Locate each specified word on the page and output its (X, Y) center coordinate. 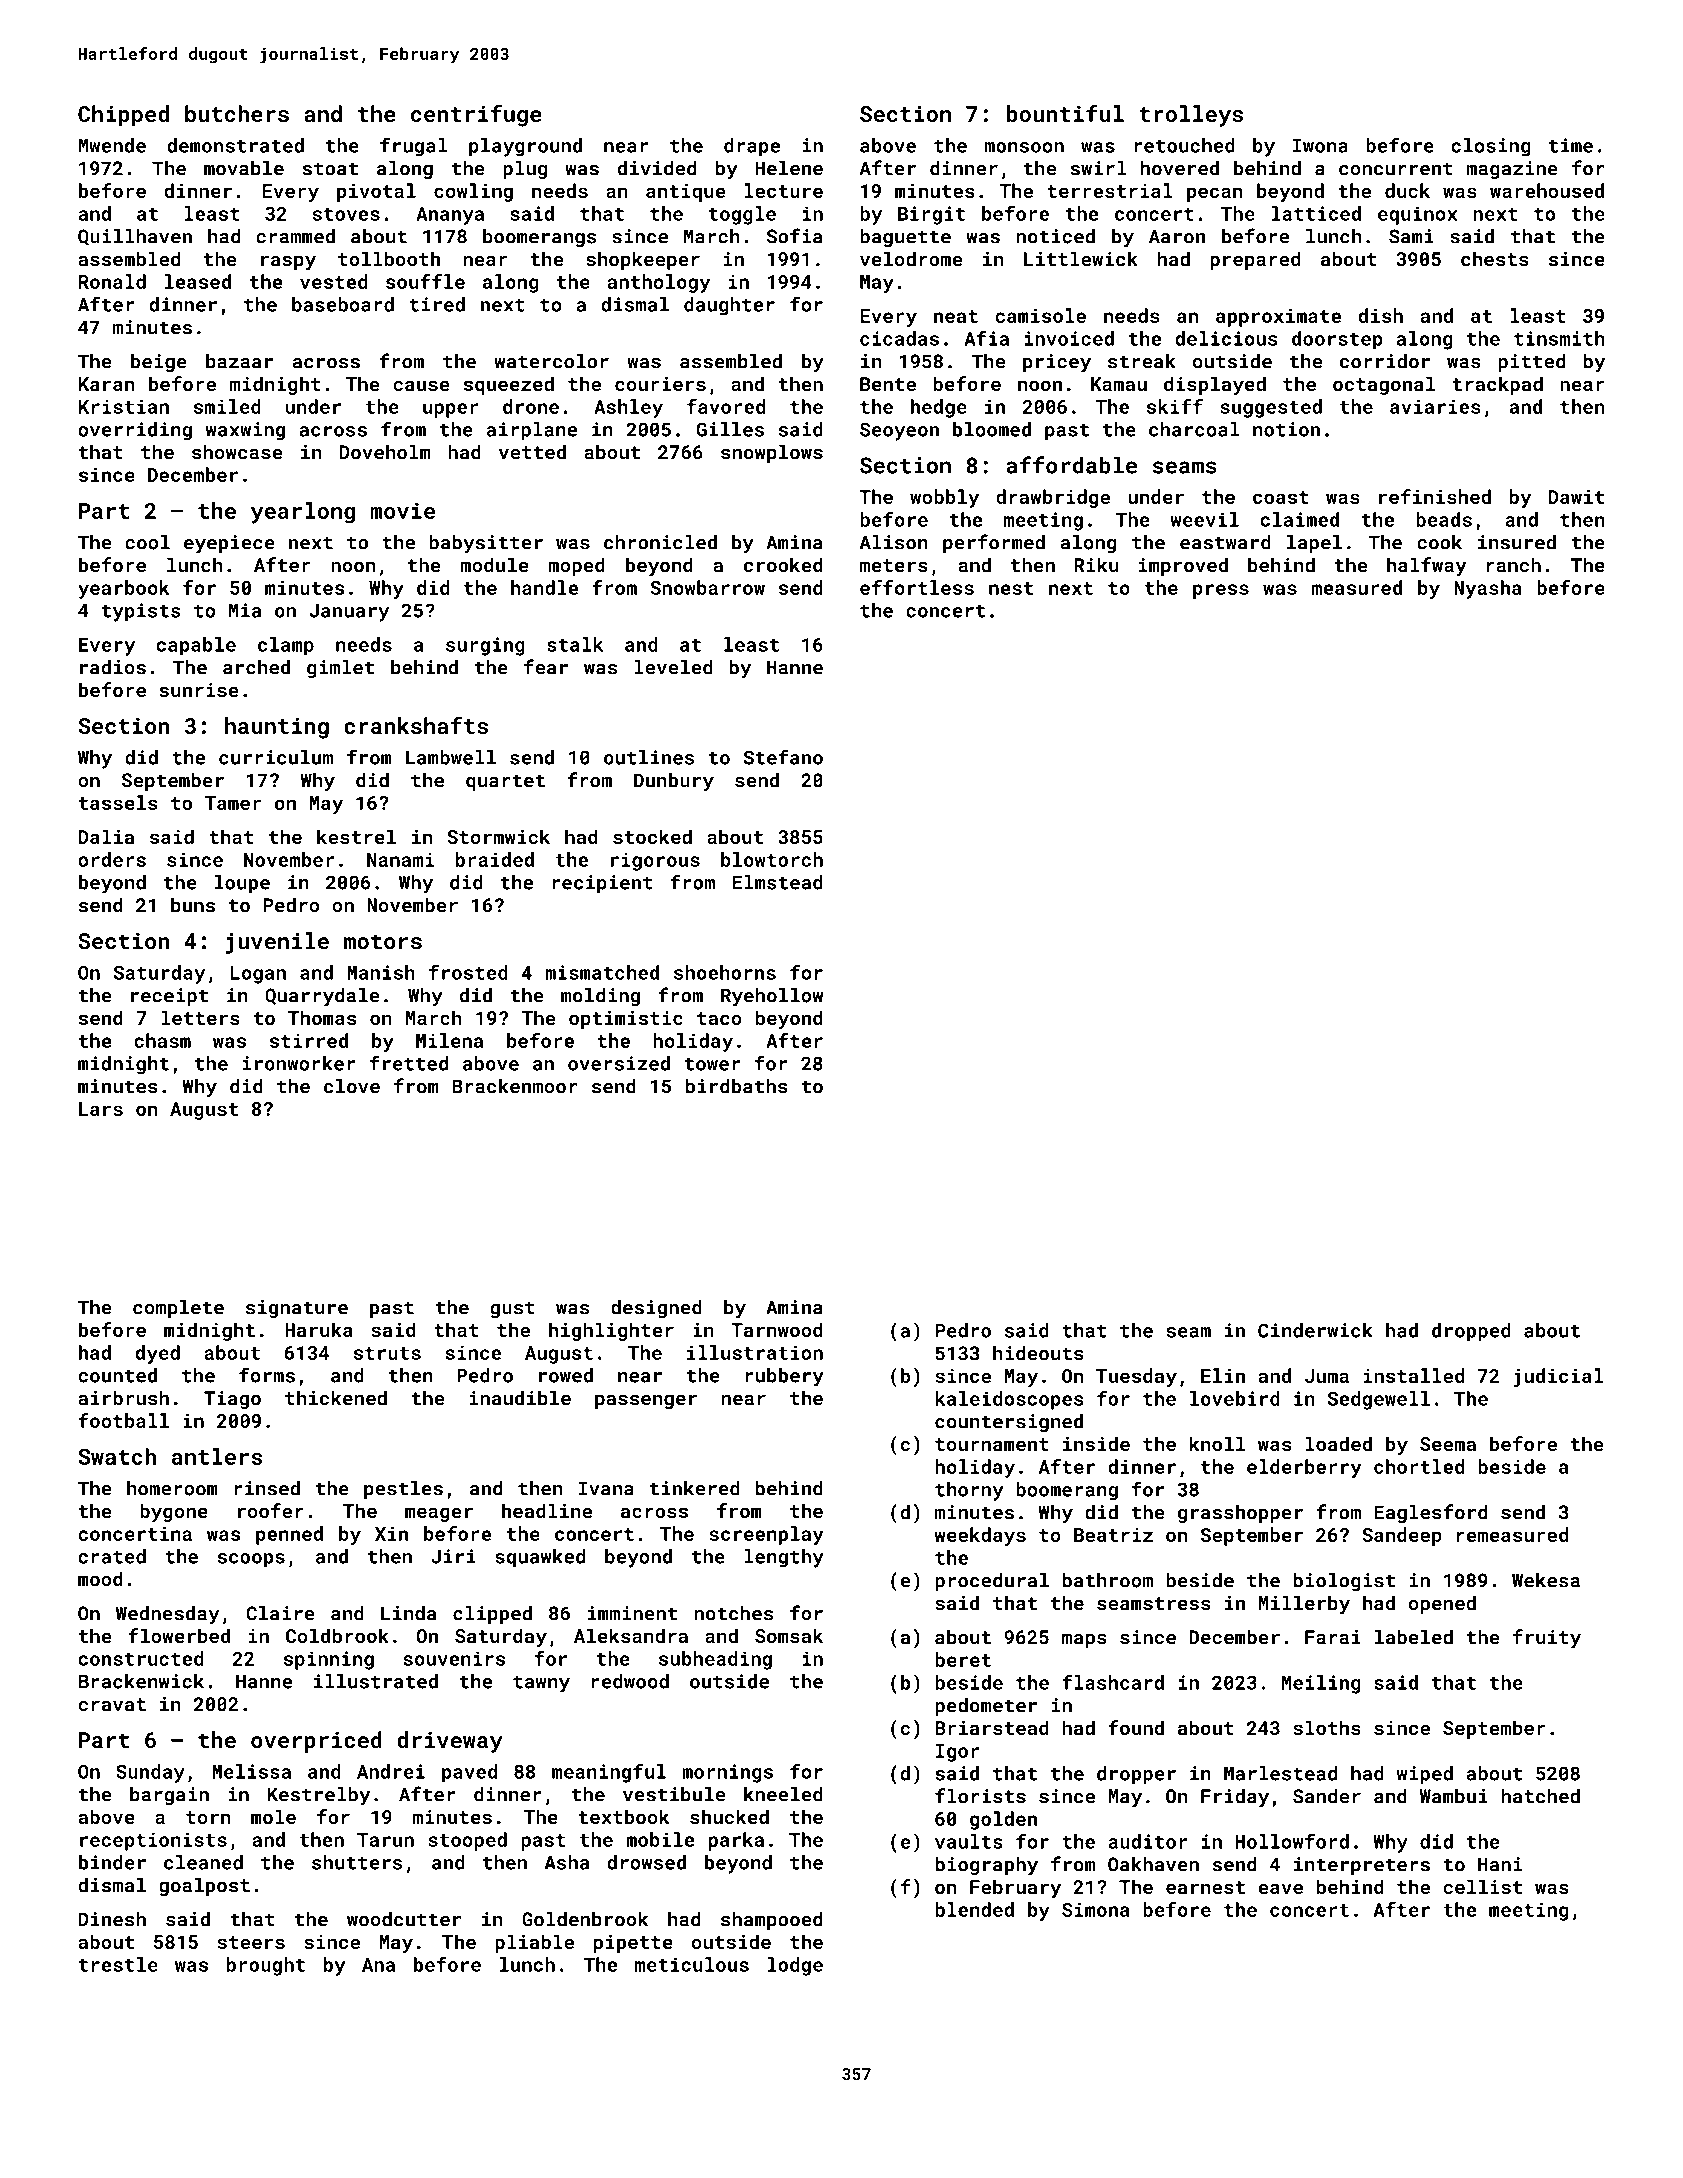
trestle (118, 1964)
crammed (295, 236)
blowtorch (772, 859)
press (1221, 591)
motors (383, 942)
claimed (1300, 519)
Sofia (795, 236)
